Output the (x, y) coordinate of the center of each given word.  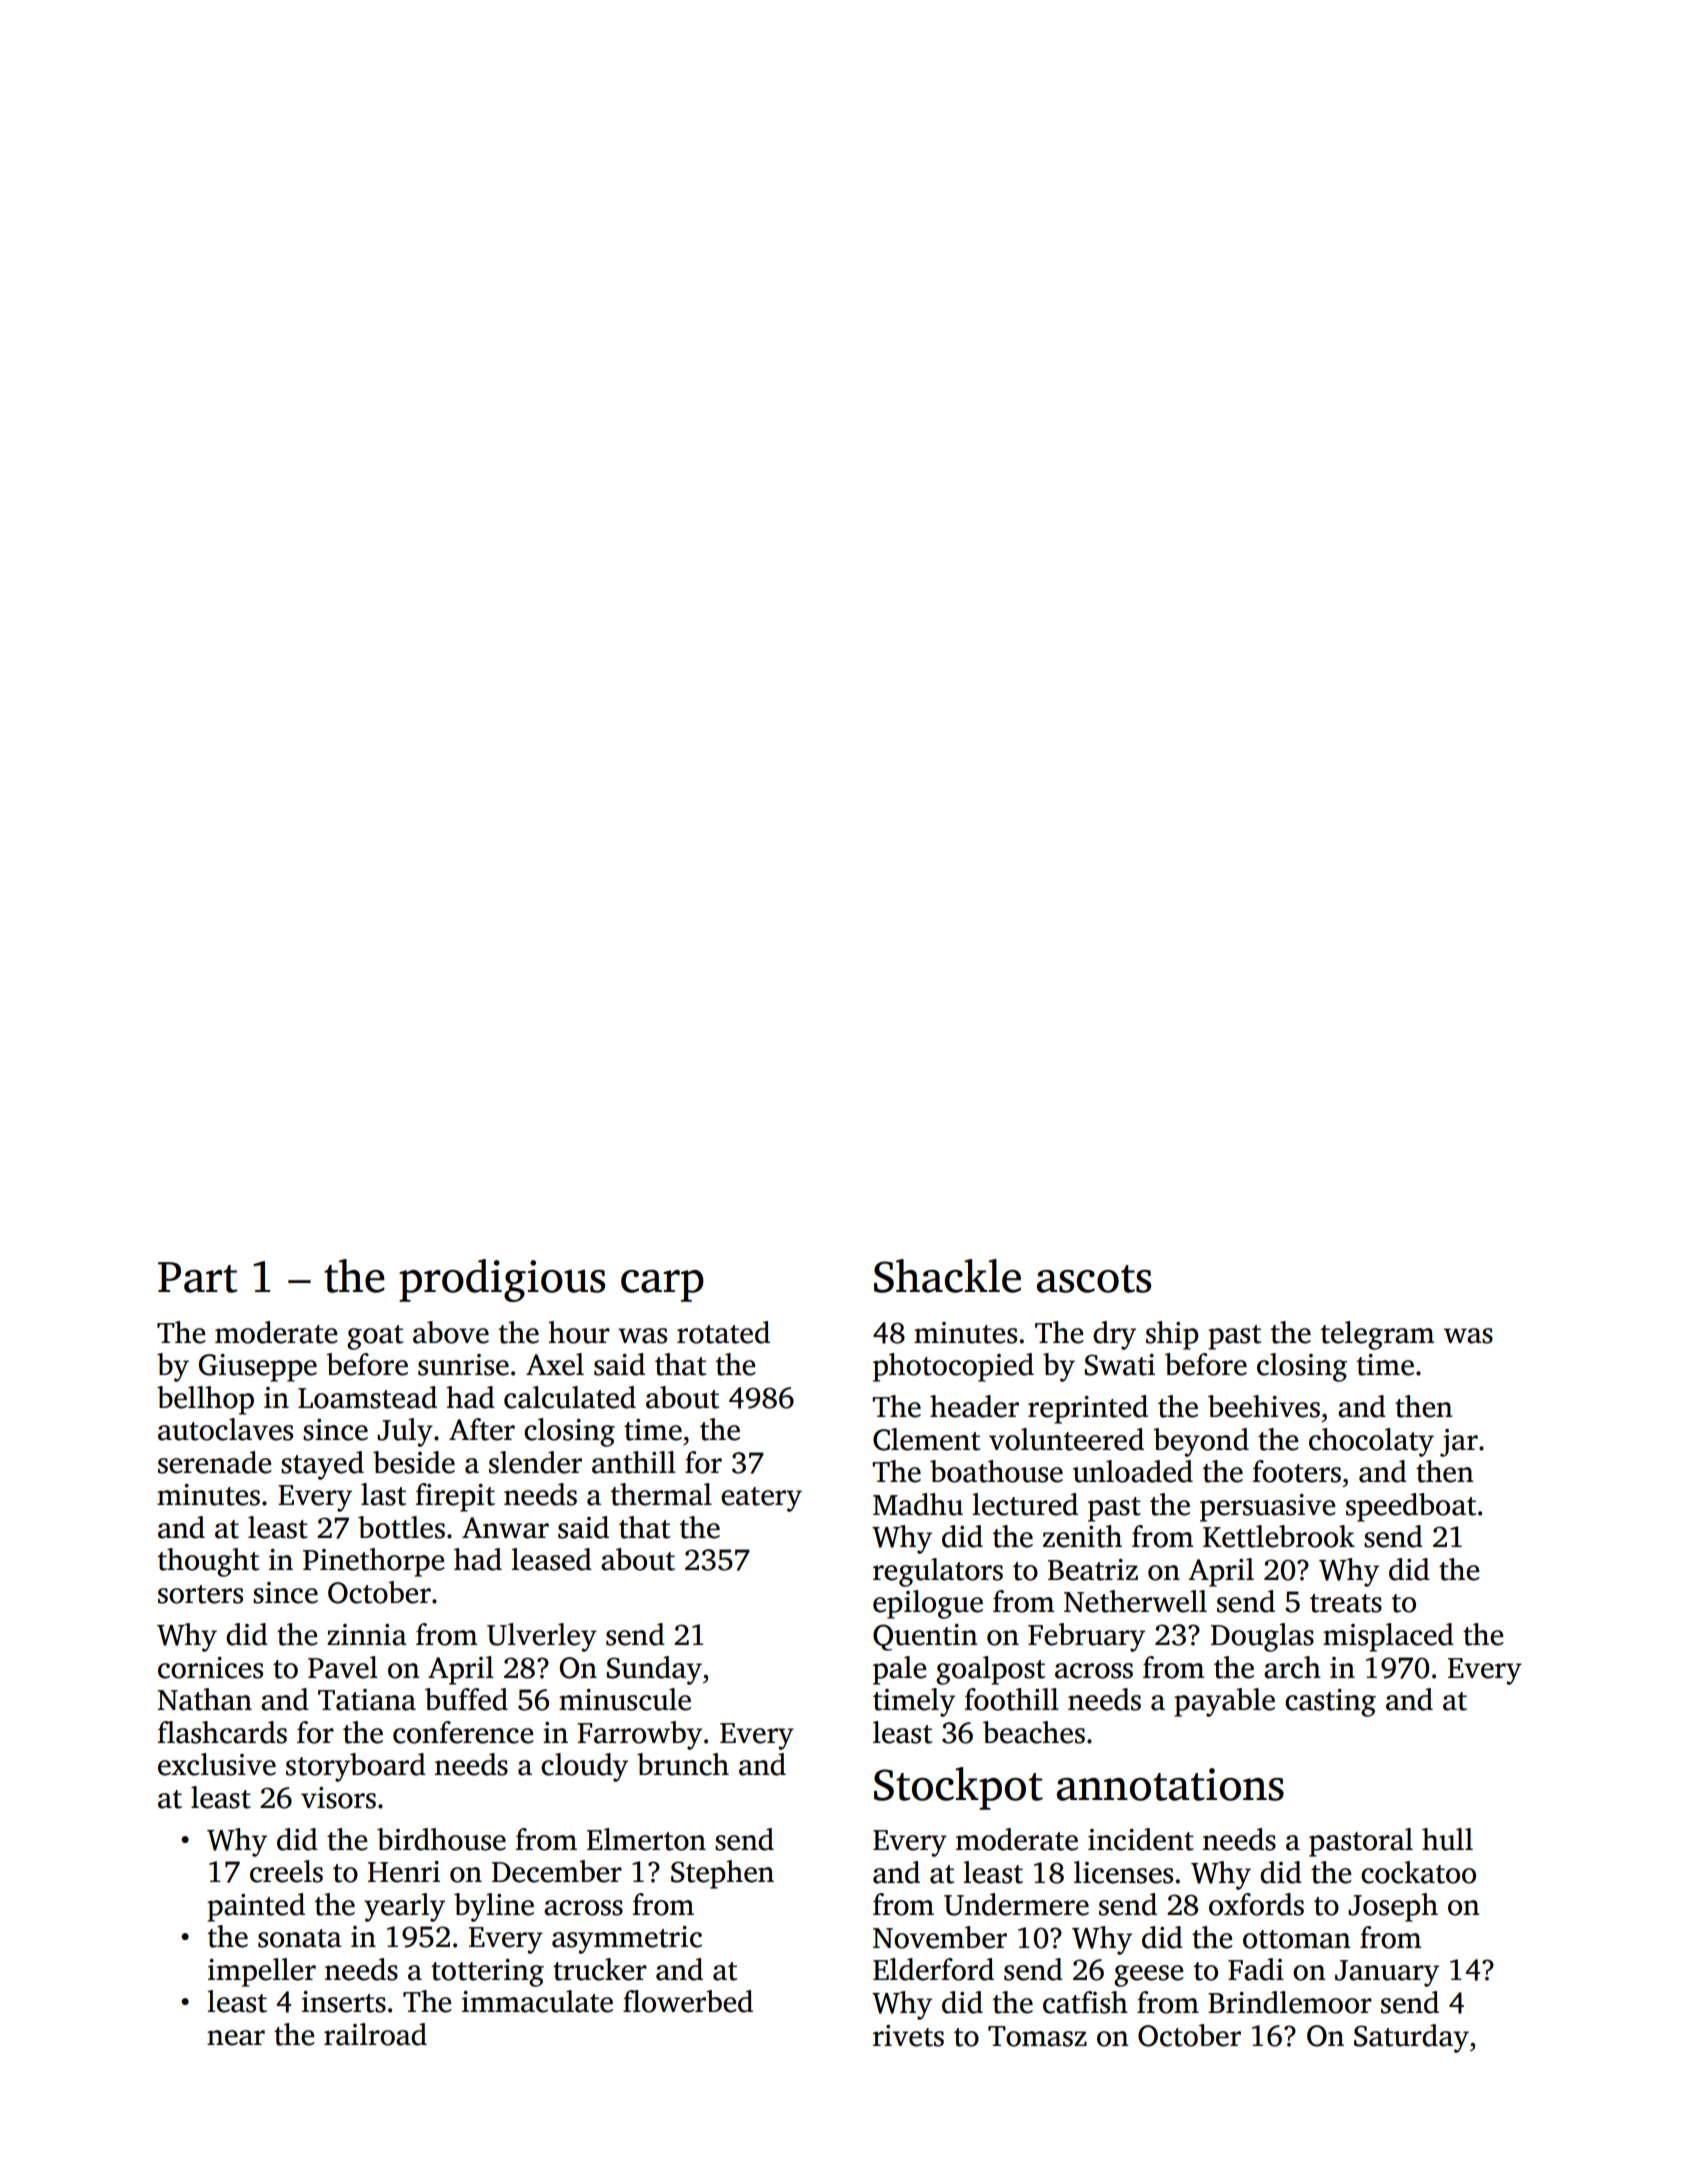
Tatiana (367, 1700)
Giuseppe (258, 1368)
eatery (761, 1499)
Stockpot (958, 1788)
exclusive (217, 1764)
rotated (723, 1332)
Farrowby (639, 1735)
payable (1224, 1702)
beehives (1264, 1406)
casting (1330, 1703)
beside (414, 1462)
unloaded (1133, 1471)
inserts (344, 2002)
